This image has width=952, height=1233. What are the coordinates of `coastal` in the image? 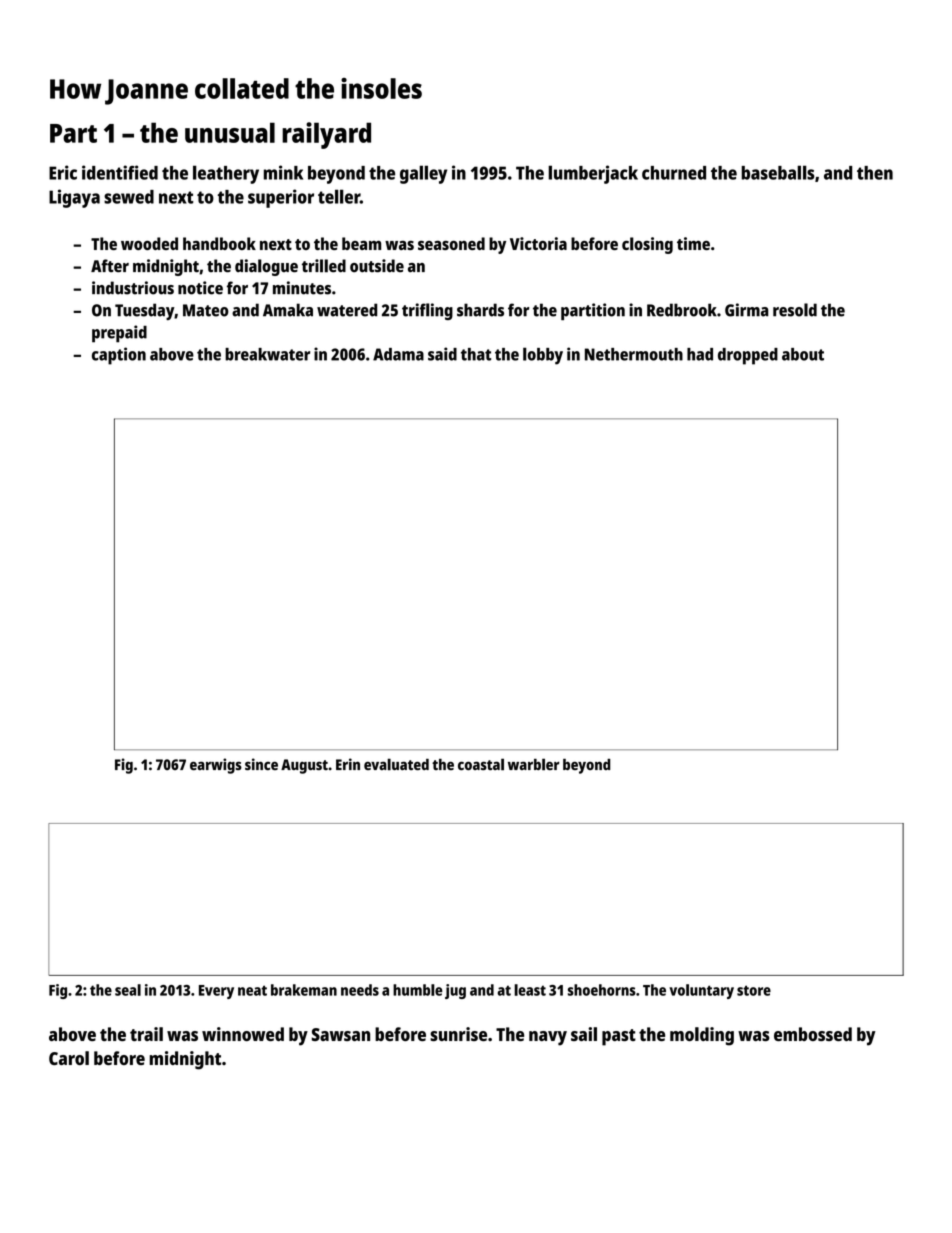 It's located at (481, 764).
